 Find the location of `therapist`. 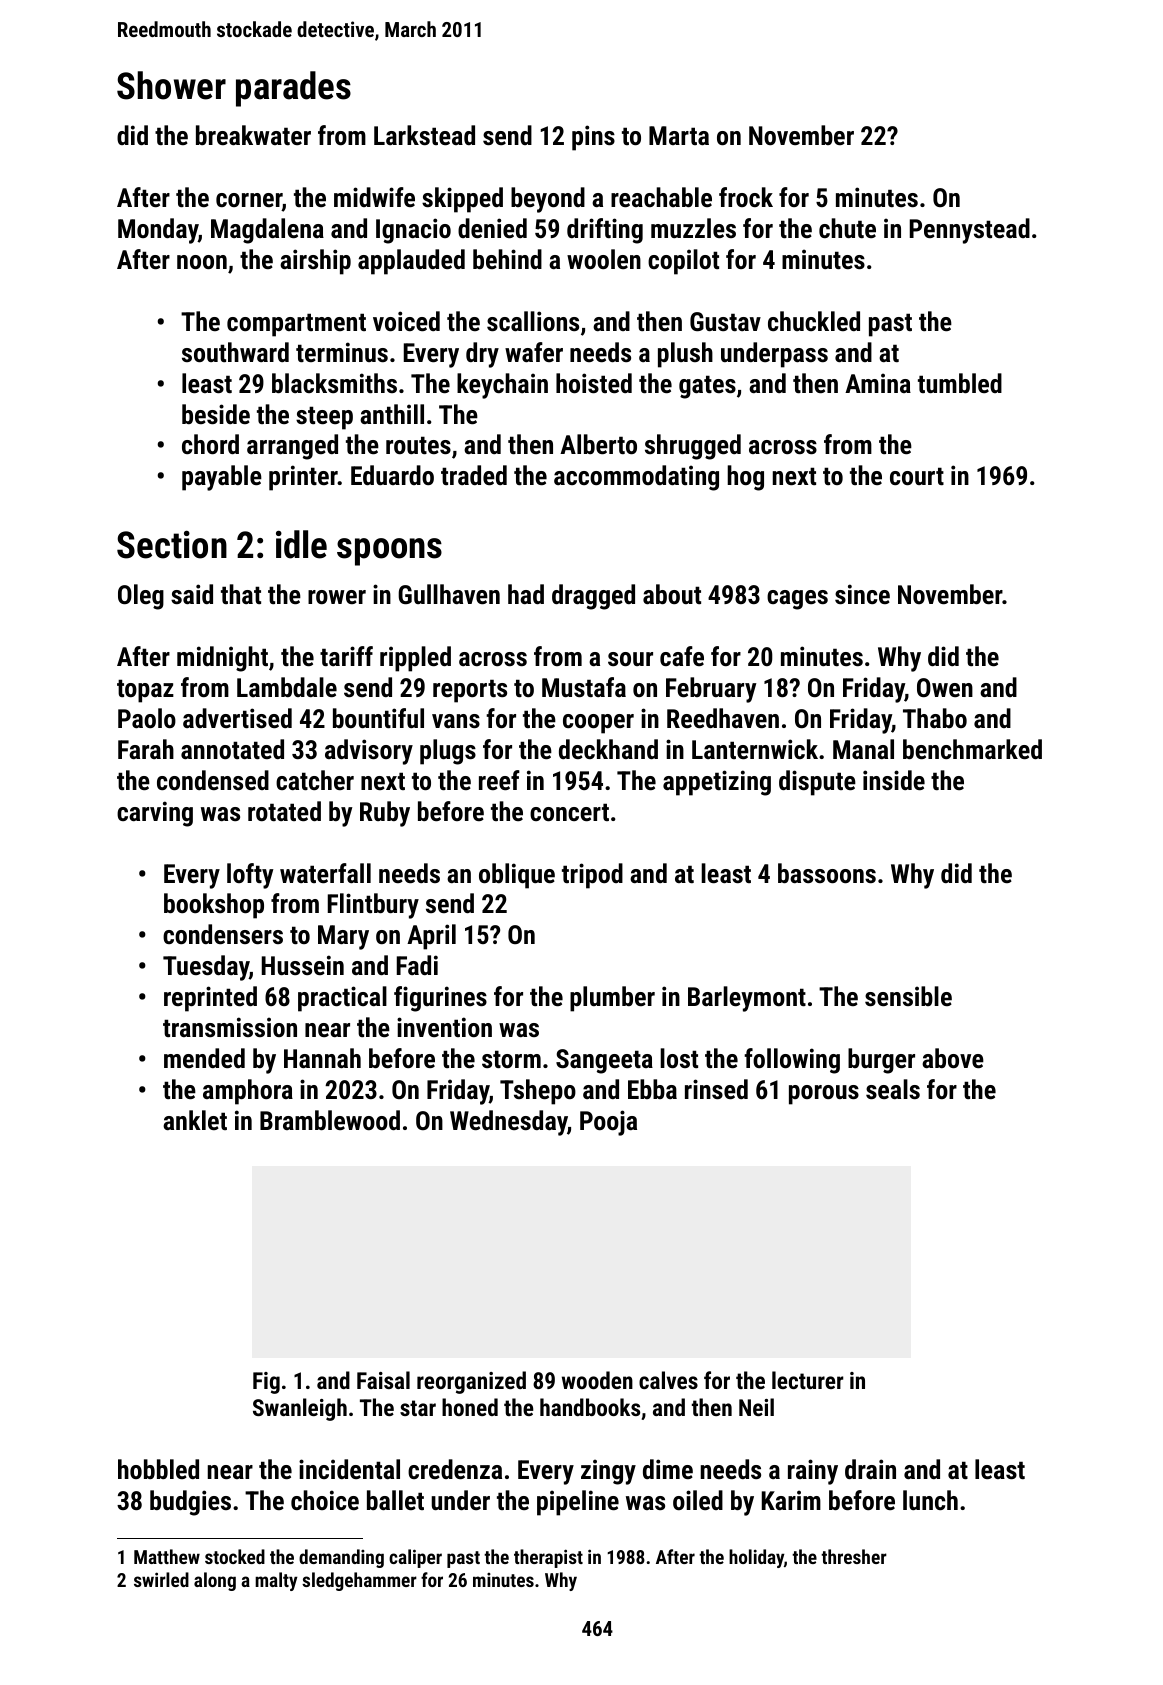

therapist is located at coordinates (548, 1558).
